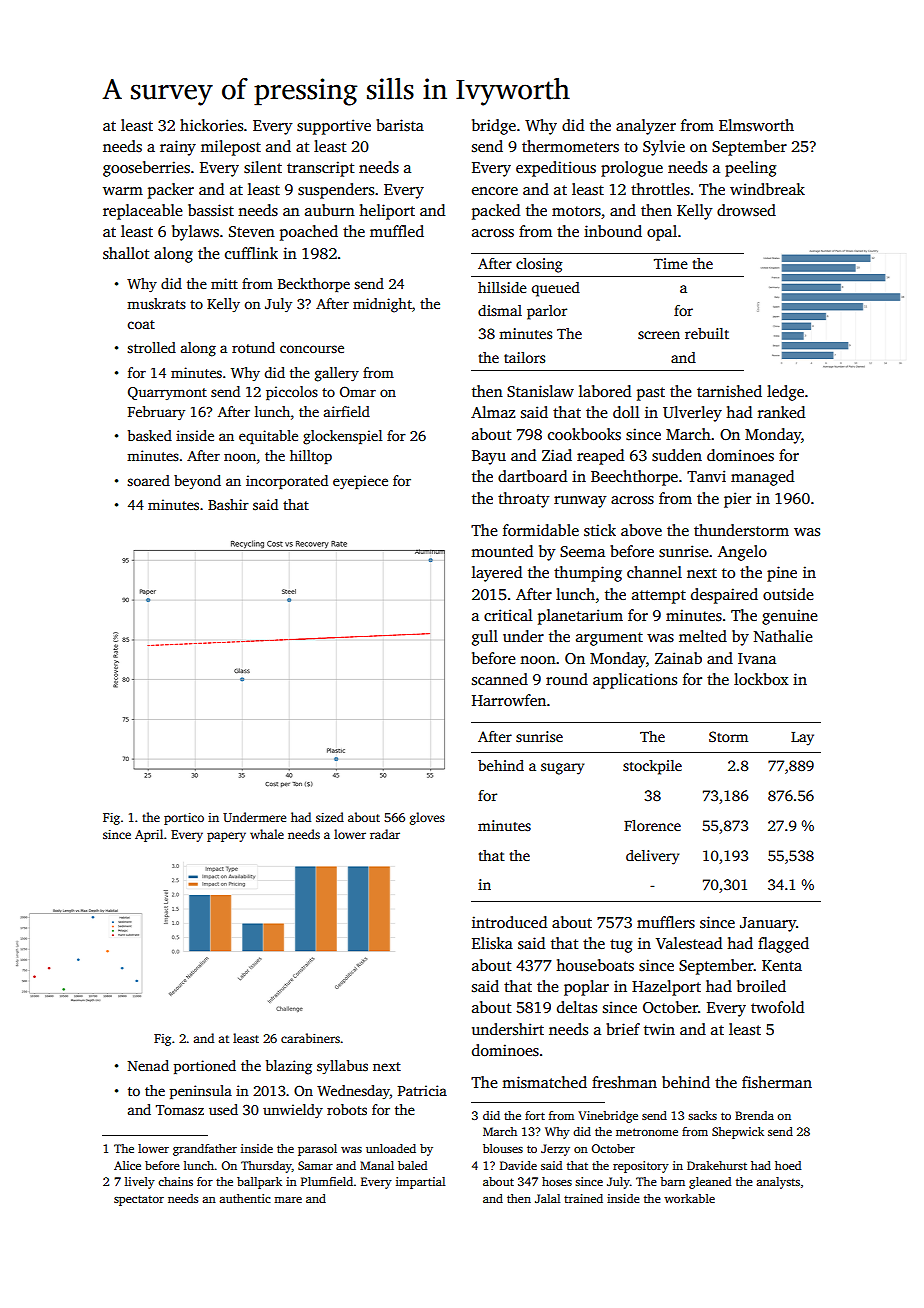 This screenshot has width=924, height=1308. I want to click on lively, so click(140, 1183).
